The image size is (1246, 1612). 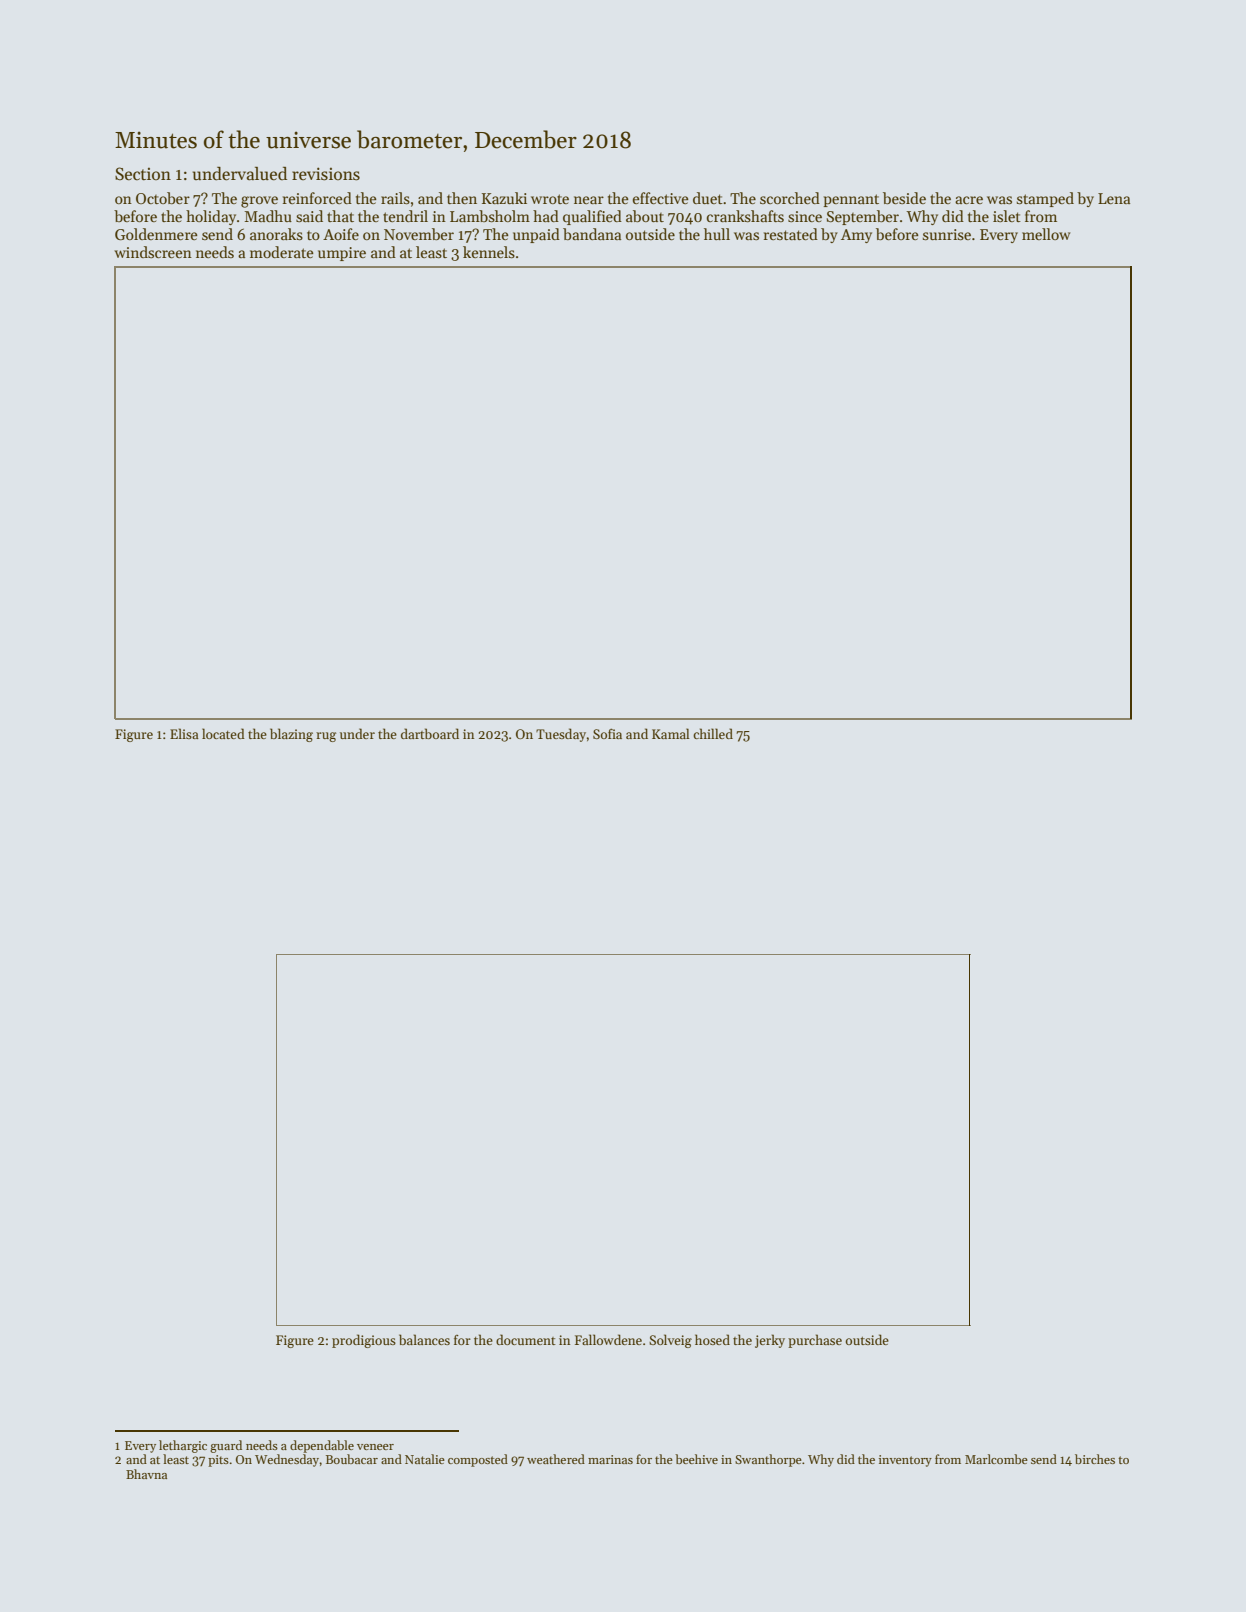 What do you see at coordinates (146, 1474) in the document?
I see `Bhavna` at bounding box center [146, 1474].
